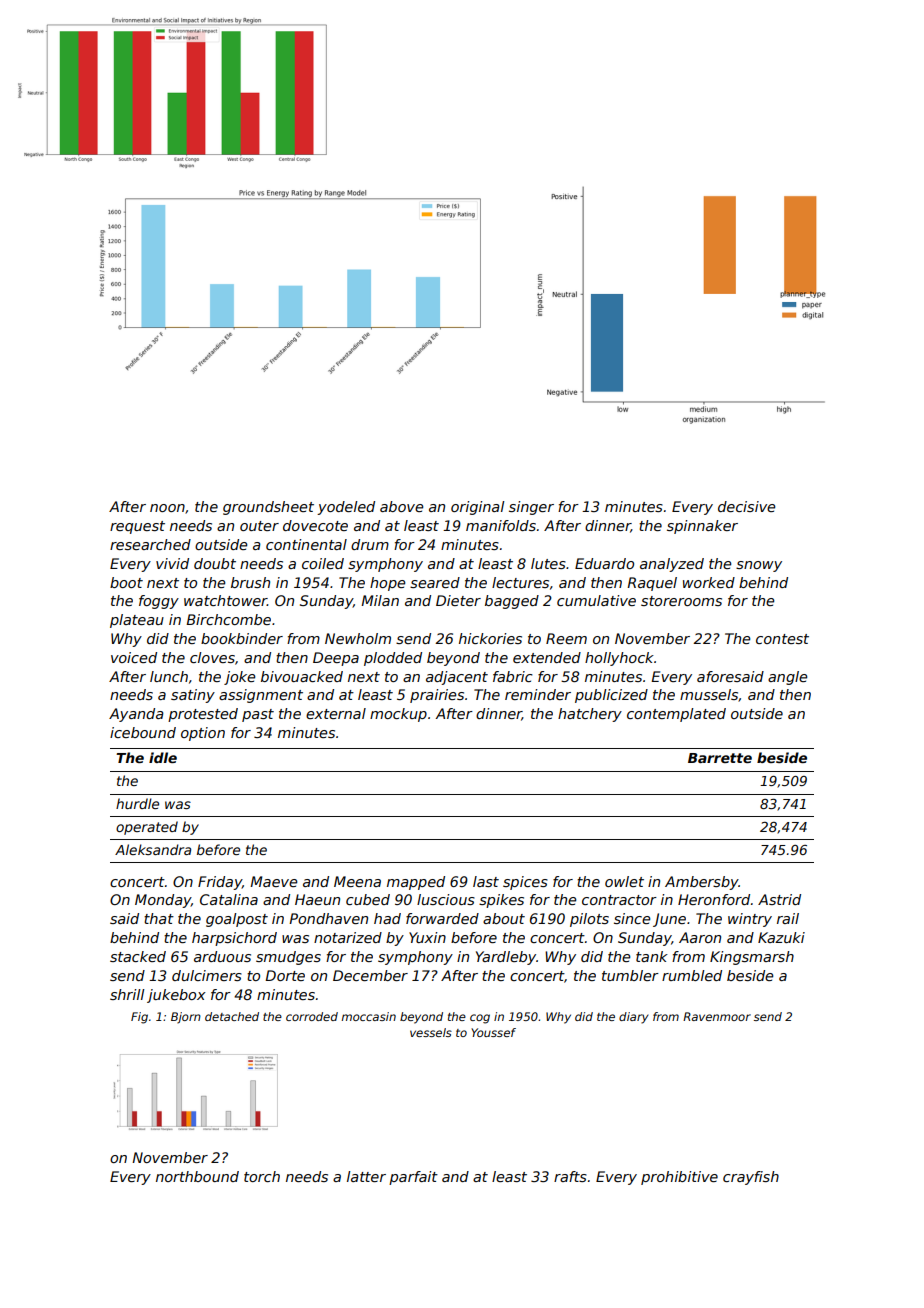 Image resolution: width=924 pixels, height=1308 pixels. What do you see at coordinates (477, 508) in the screenshot?
I see `original` at bounding box center [477, 508].
